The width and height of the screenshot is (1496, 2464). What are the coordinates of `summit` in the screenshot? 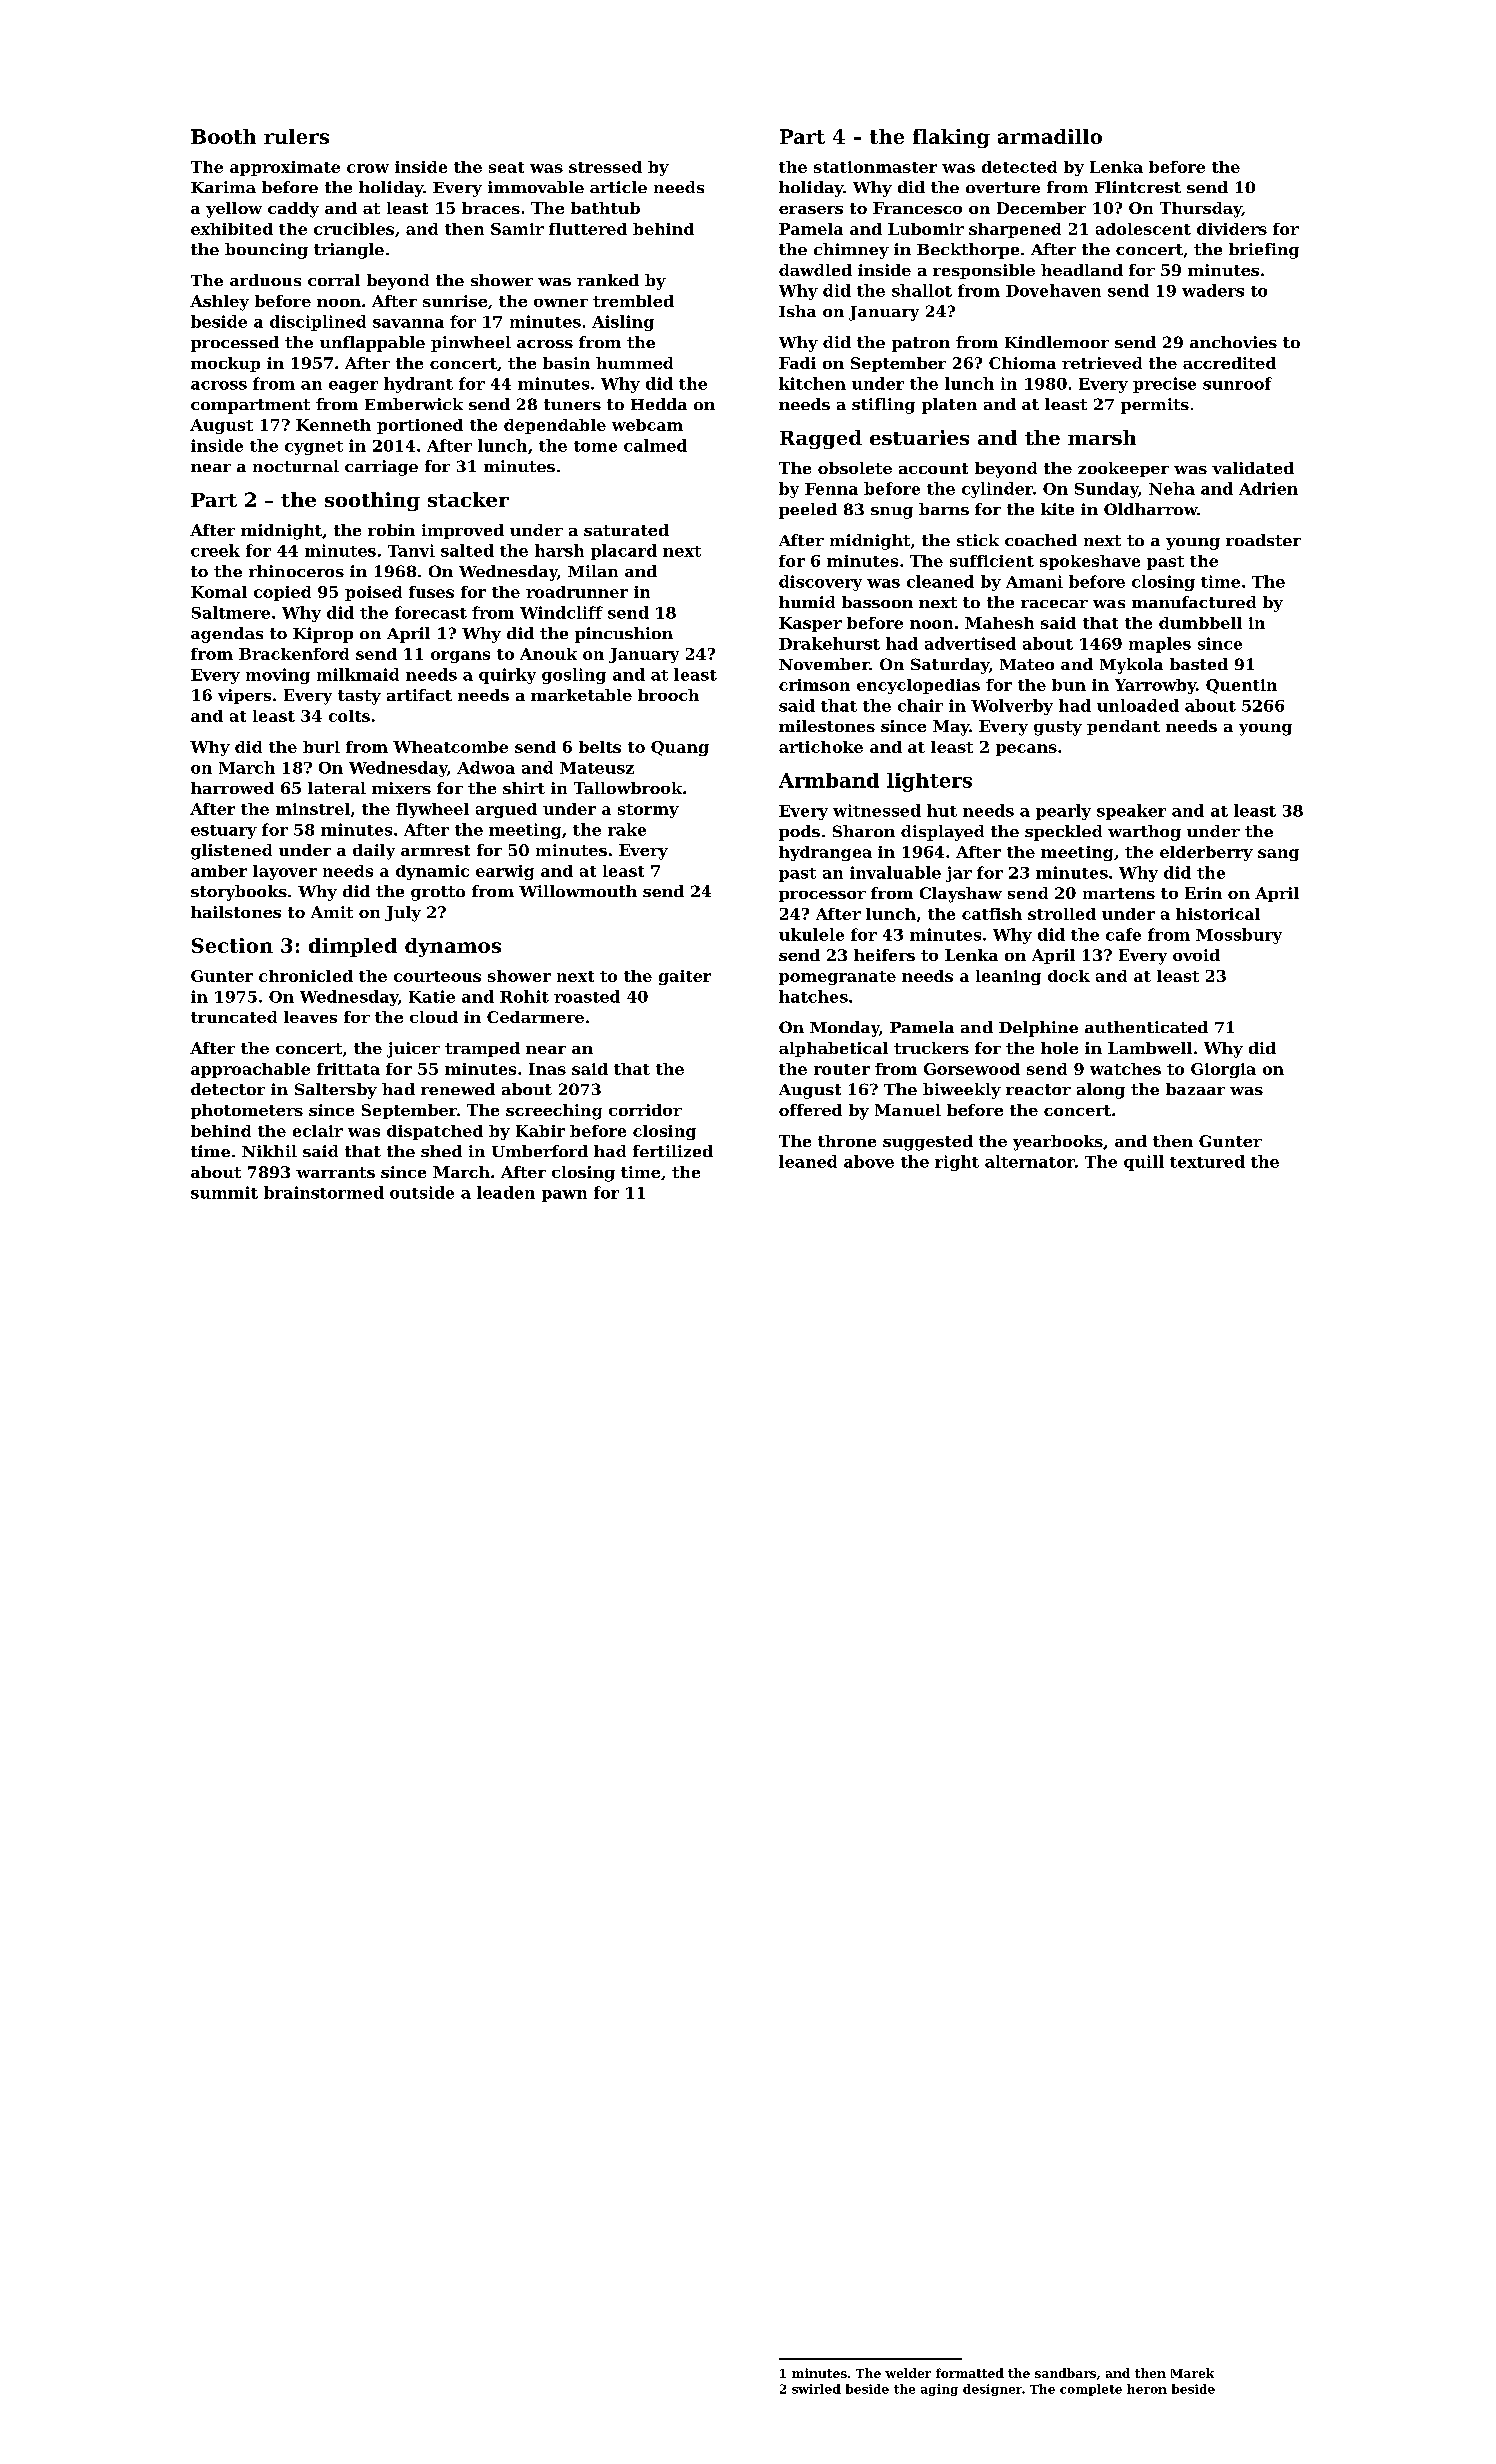 It's located at (224, 1192).
